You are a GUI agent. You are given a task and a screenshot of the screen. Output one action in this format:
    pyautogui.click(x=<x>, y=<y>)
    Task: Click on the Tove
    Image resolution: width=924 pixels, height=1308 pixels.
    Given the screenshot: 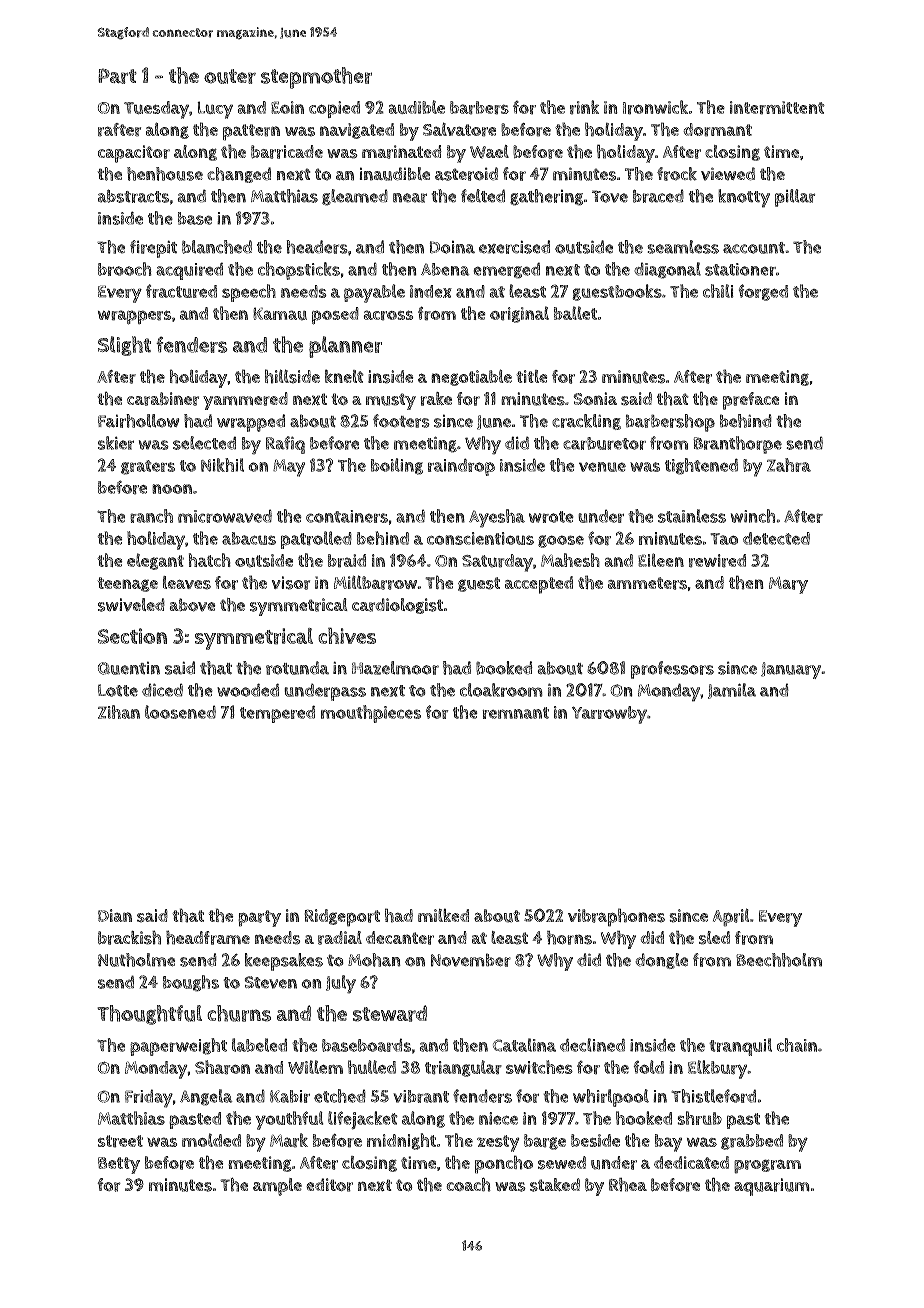 What is the action you would take?
    pyautogui.click(x=610, y=196)
